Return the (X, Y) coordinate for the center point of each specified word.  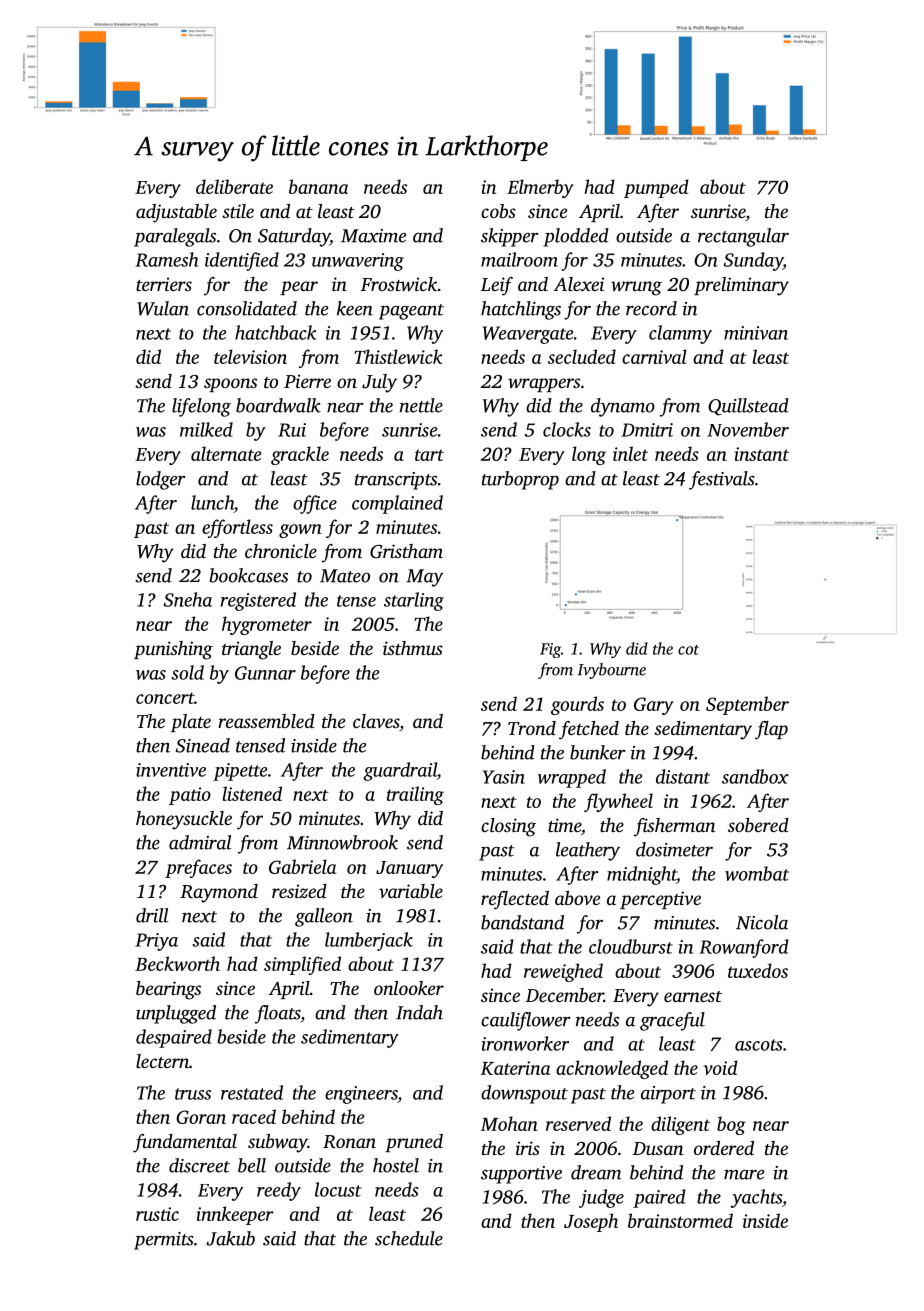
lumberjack (369, 941)
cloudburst (631, 946)
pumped (656, 188)
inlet (630, 453)
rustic (157, 1214)
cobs (498, 211)
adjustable (176, 213)
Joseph (591, 1222)
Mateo (345, 576)
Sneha (188, 599)
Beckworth (177, 963)
